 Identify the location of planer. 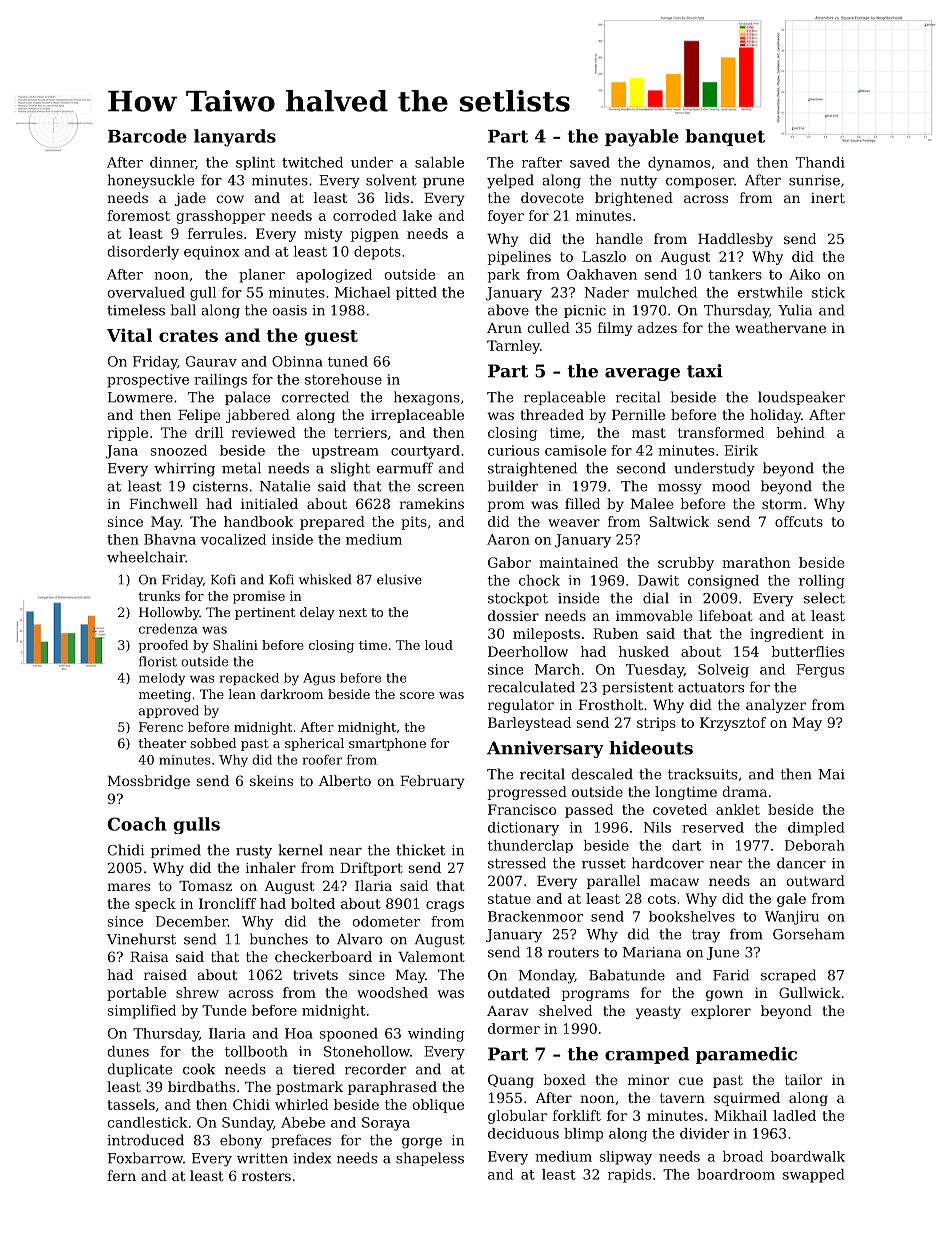
(262, 276).
